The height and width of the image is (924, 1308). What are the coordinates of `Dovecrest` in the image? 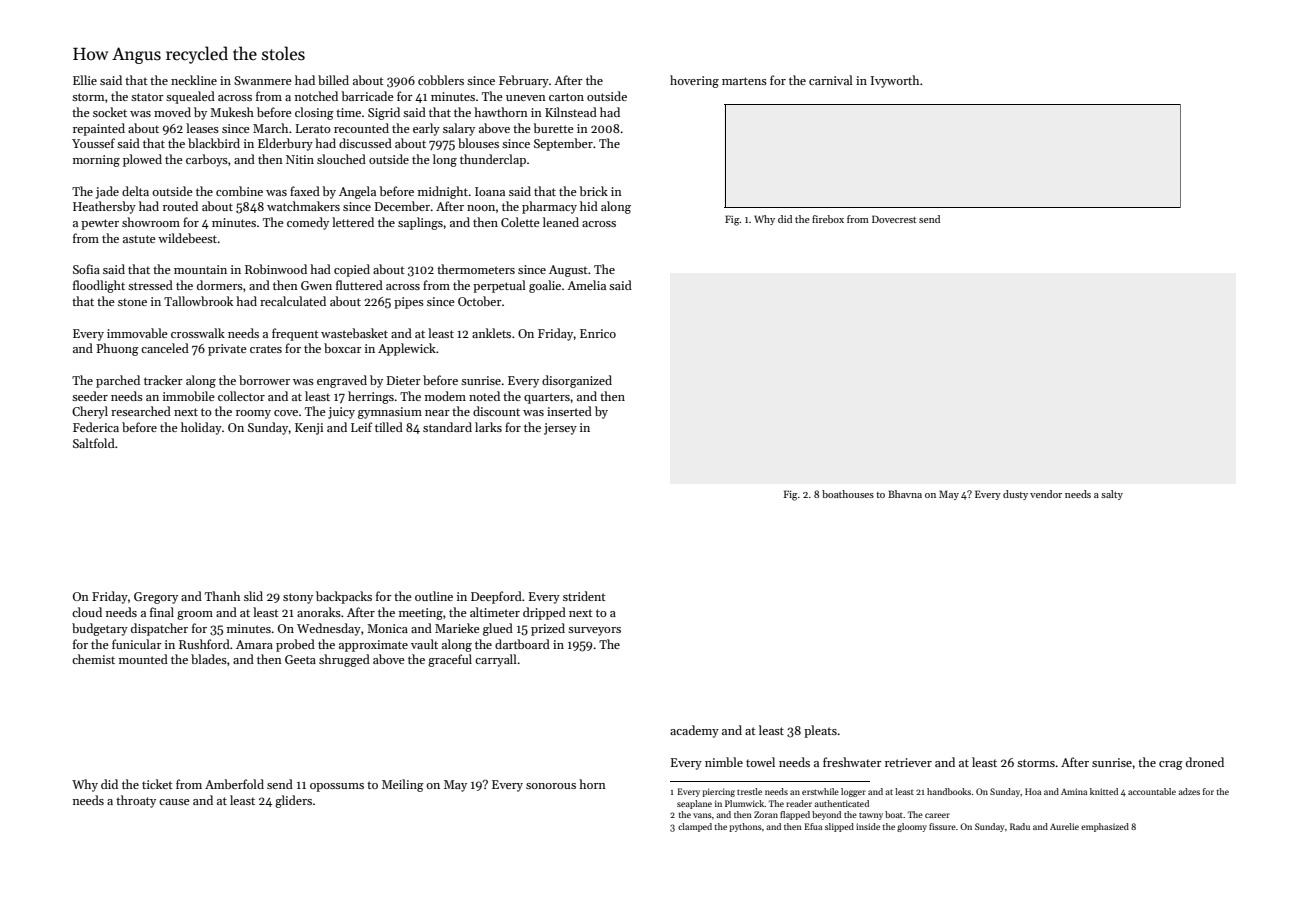 It's located at (894, 219).
